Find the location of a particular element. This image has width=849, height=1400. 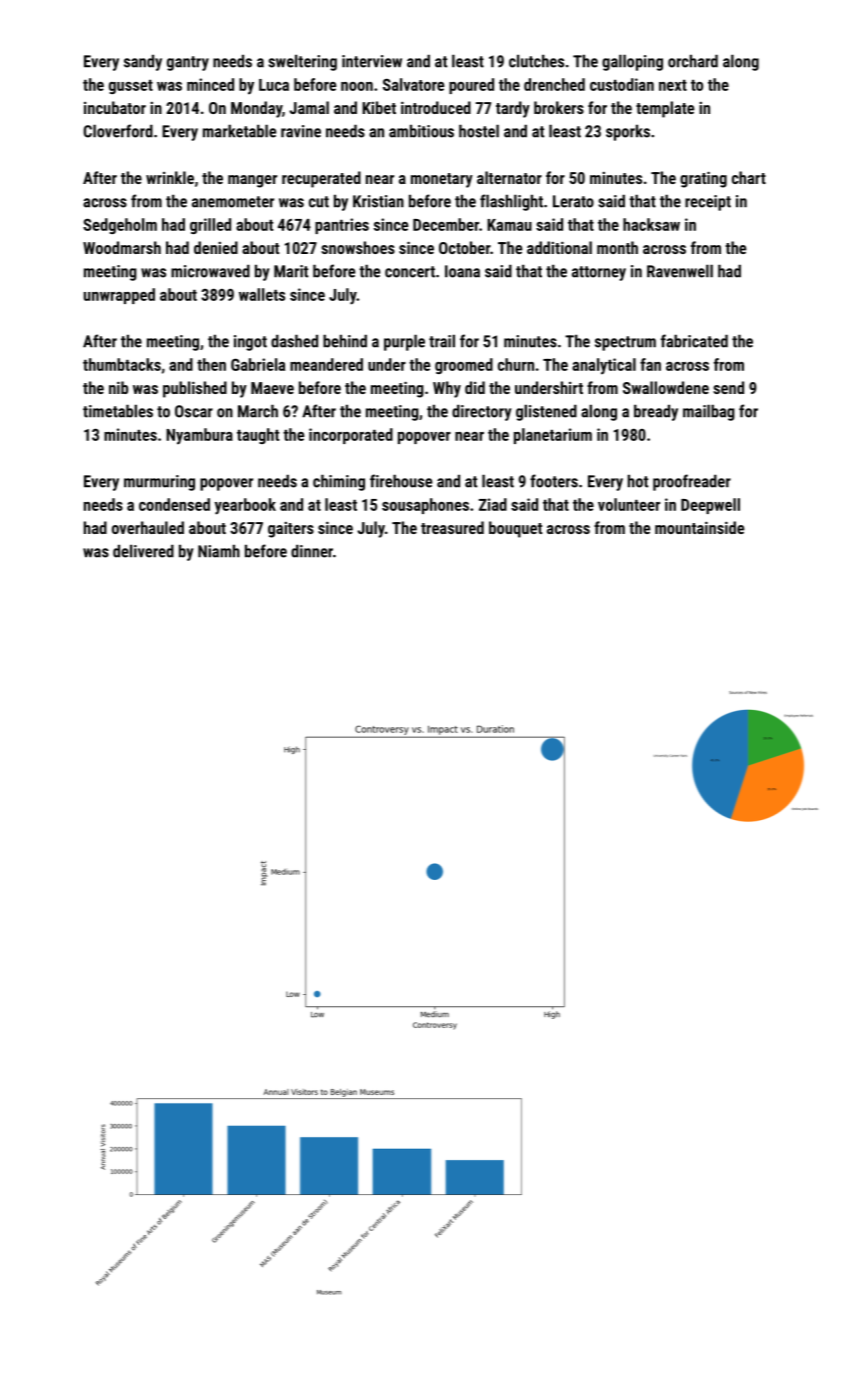

receipt is located at coordinates (708, 203).
